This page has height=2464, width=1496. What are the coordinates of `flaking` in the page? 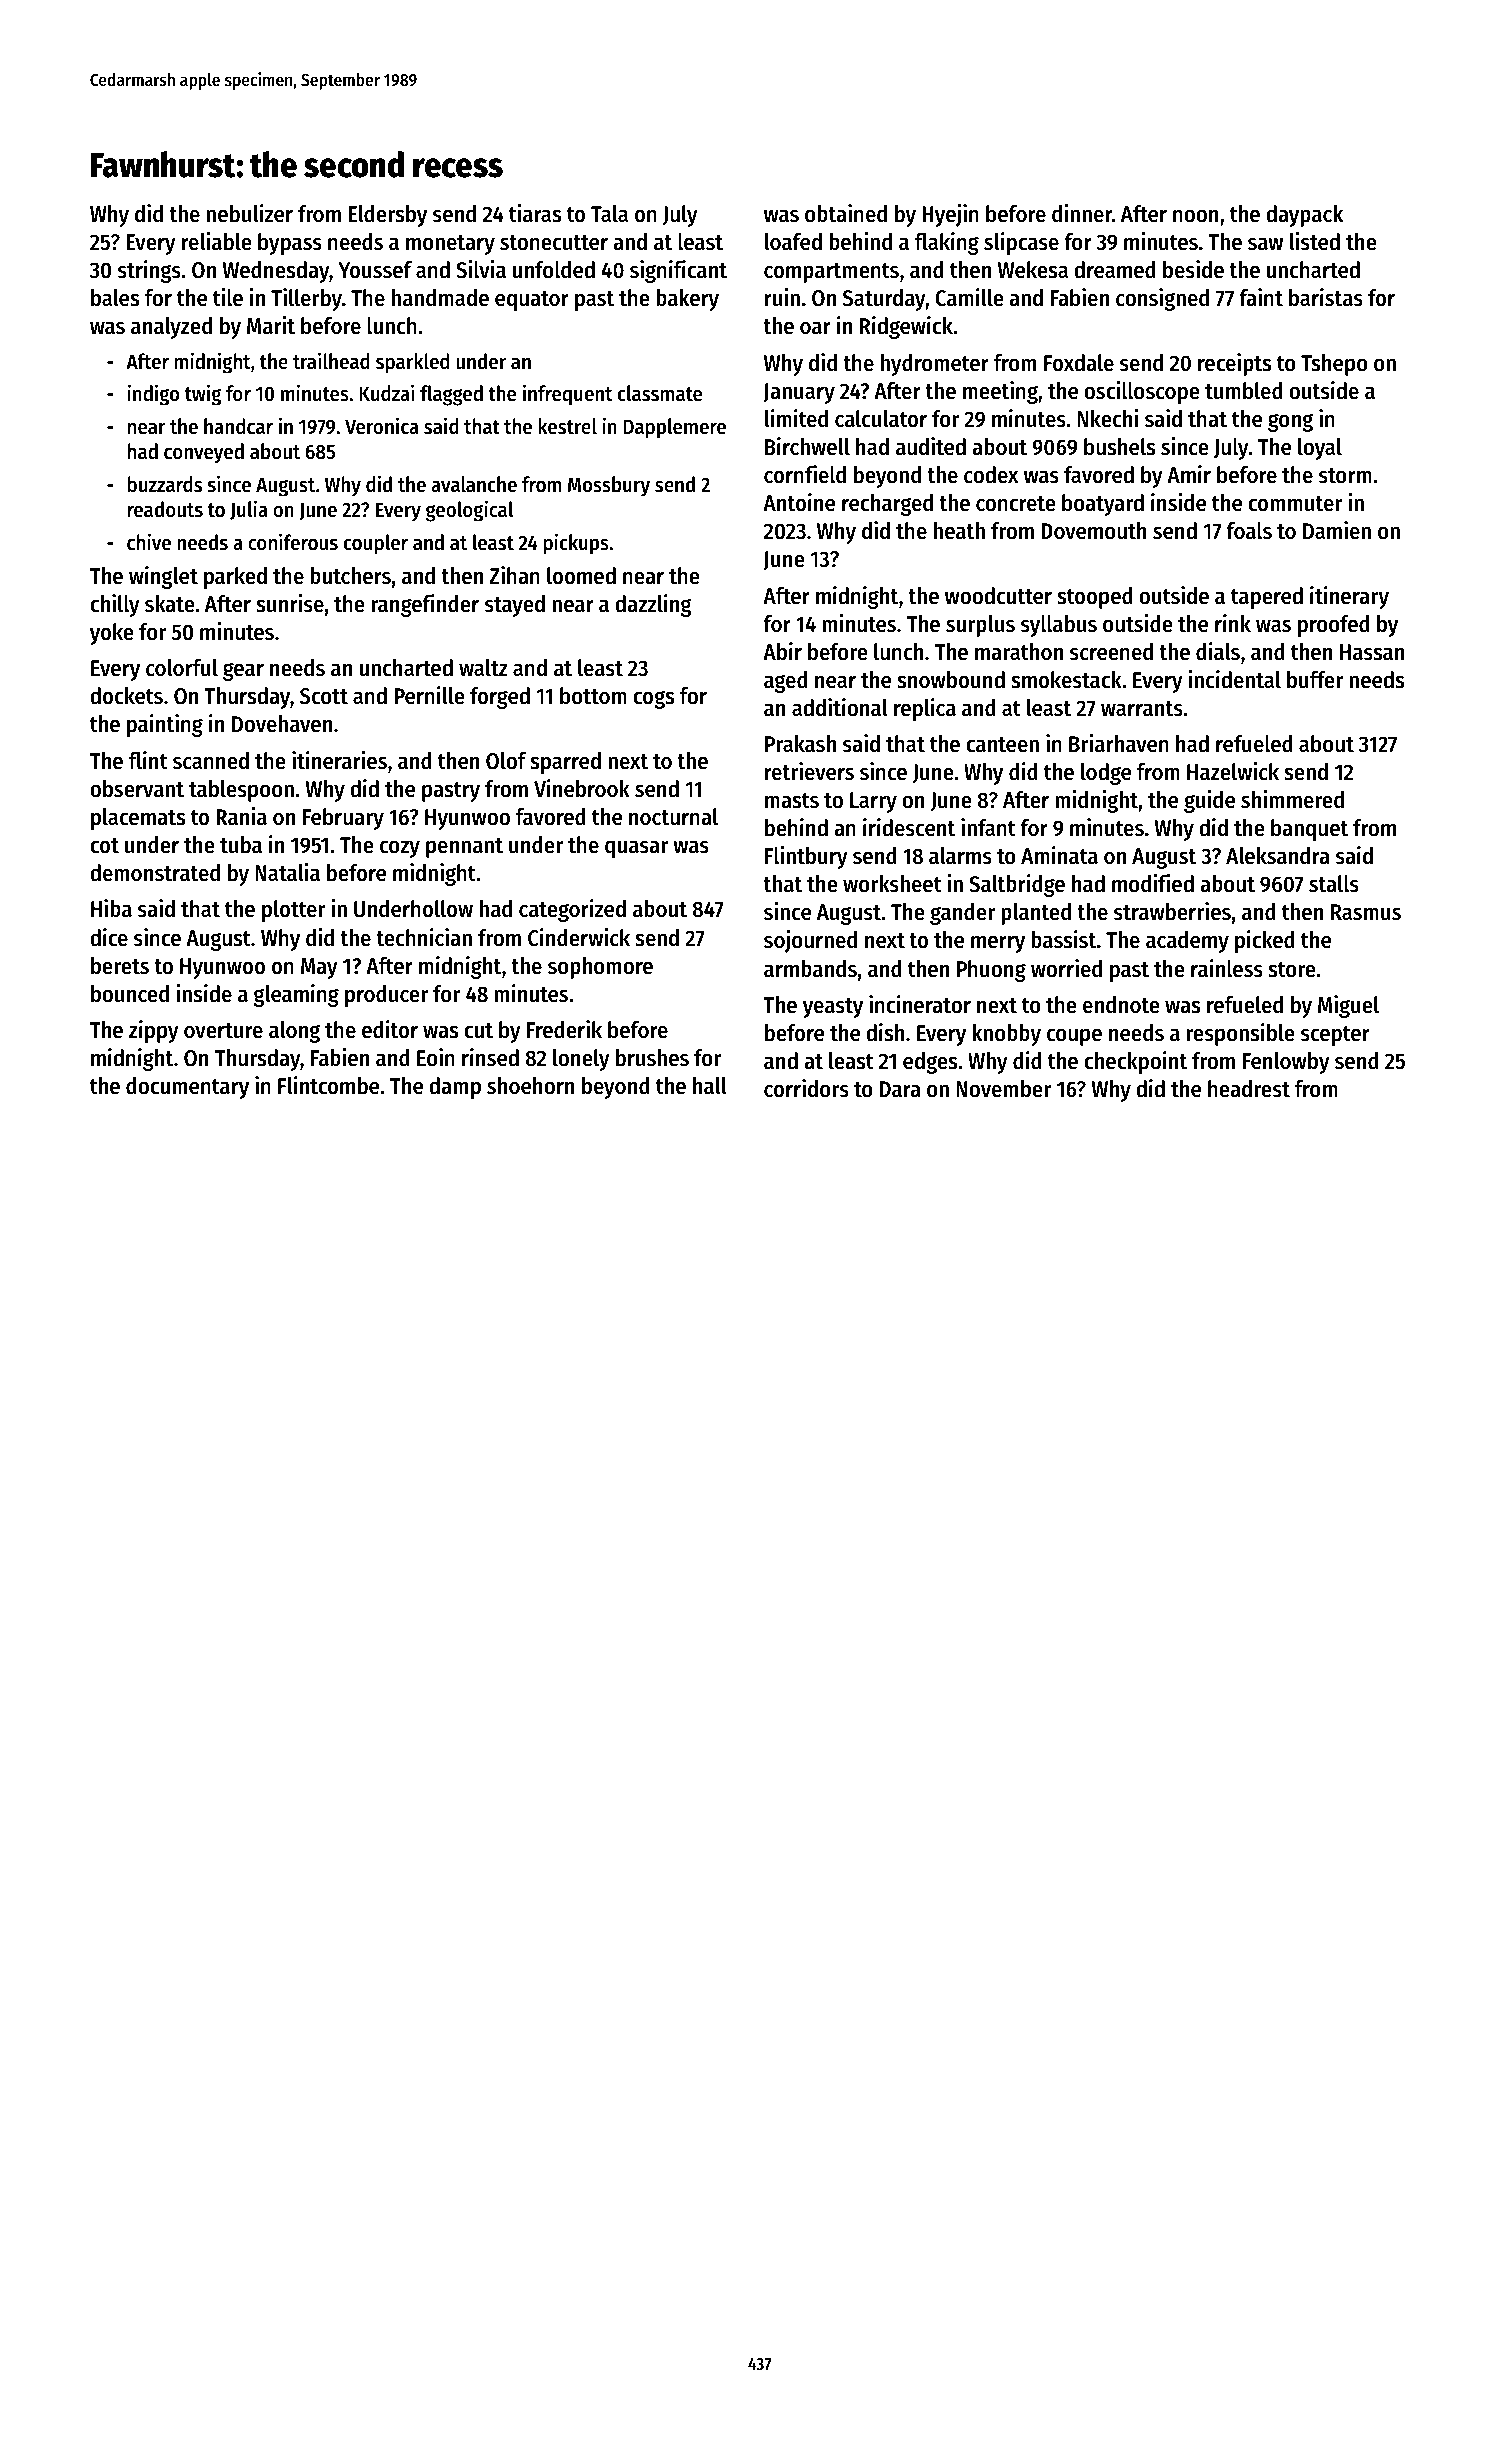 It's located at (947, 243).
